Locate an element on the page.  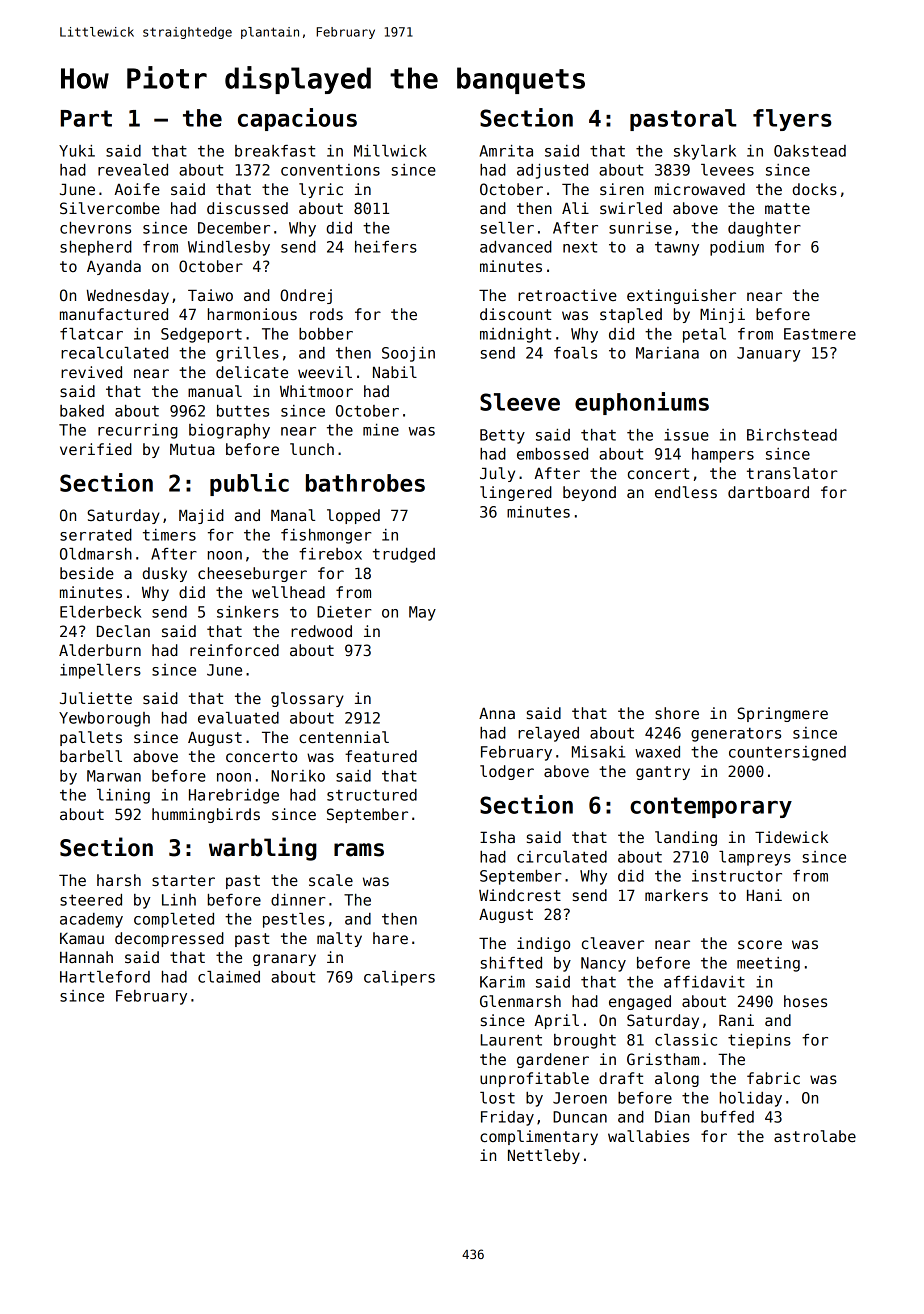
fabric is located at coordinates (773, 1078).
